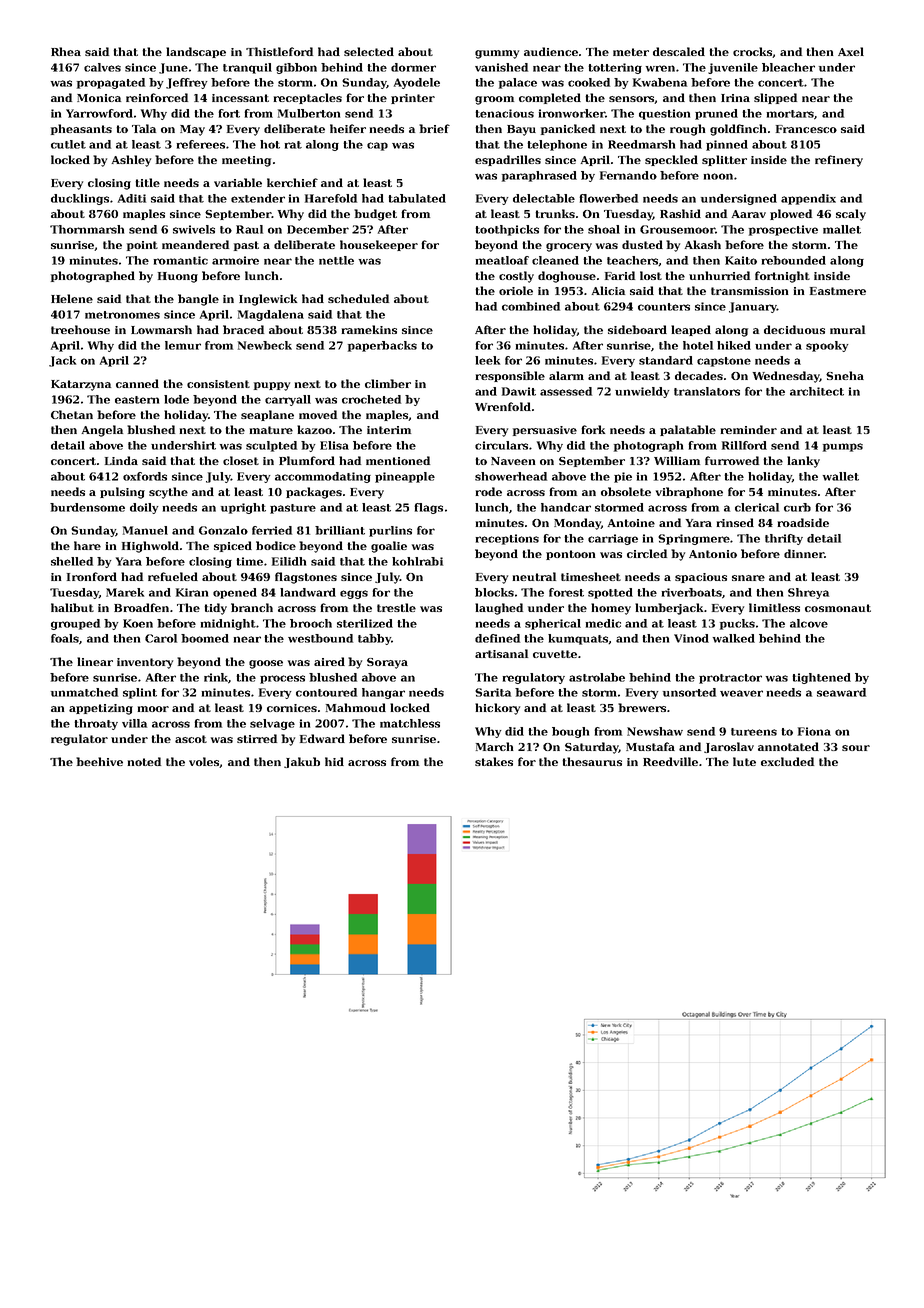 This screenshot has height=1308, width=924. I want to click on scaly, so click(851, 215).
